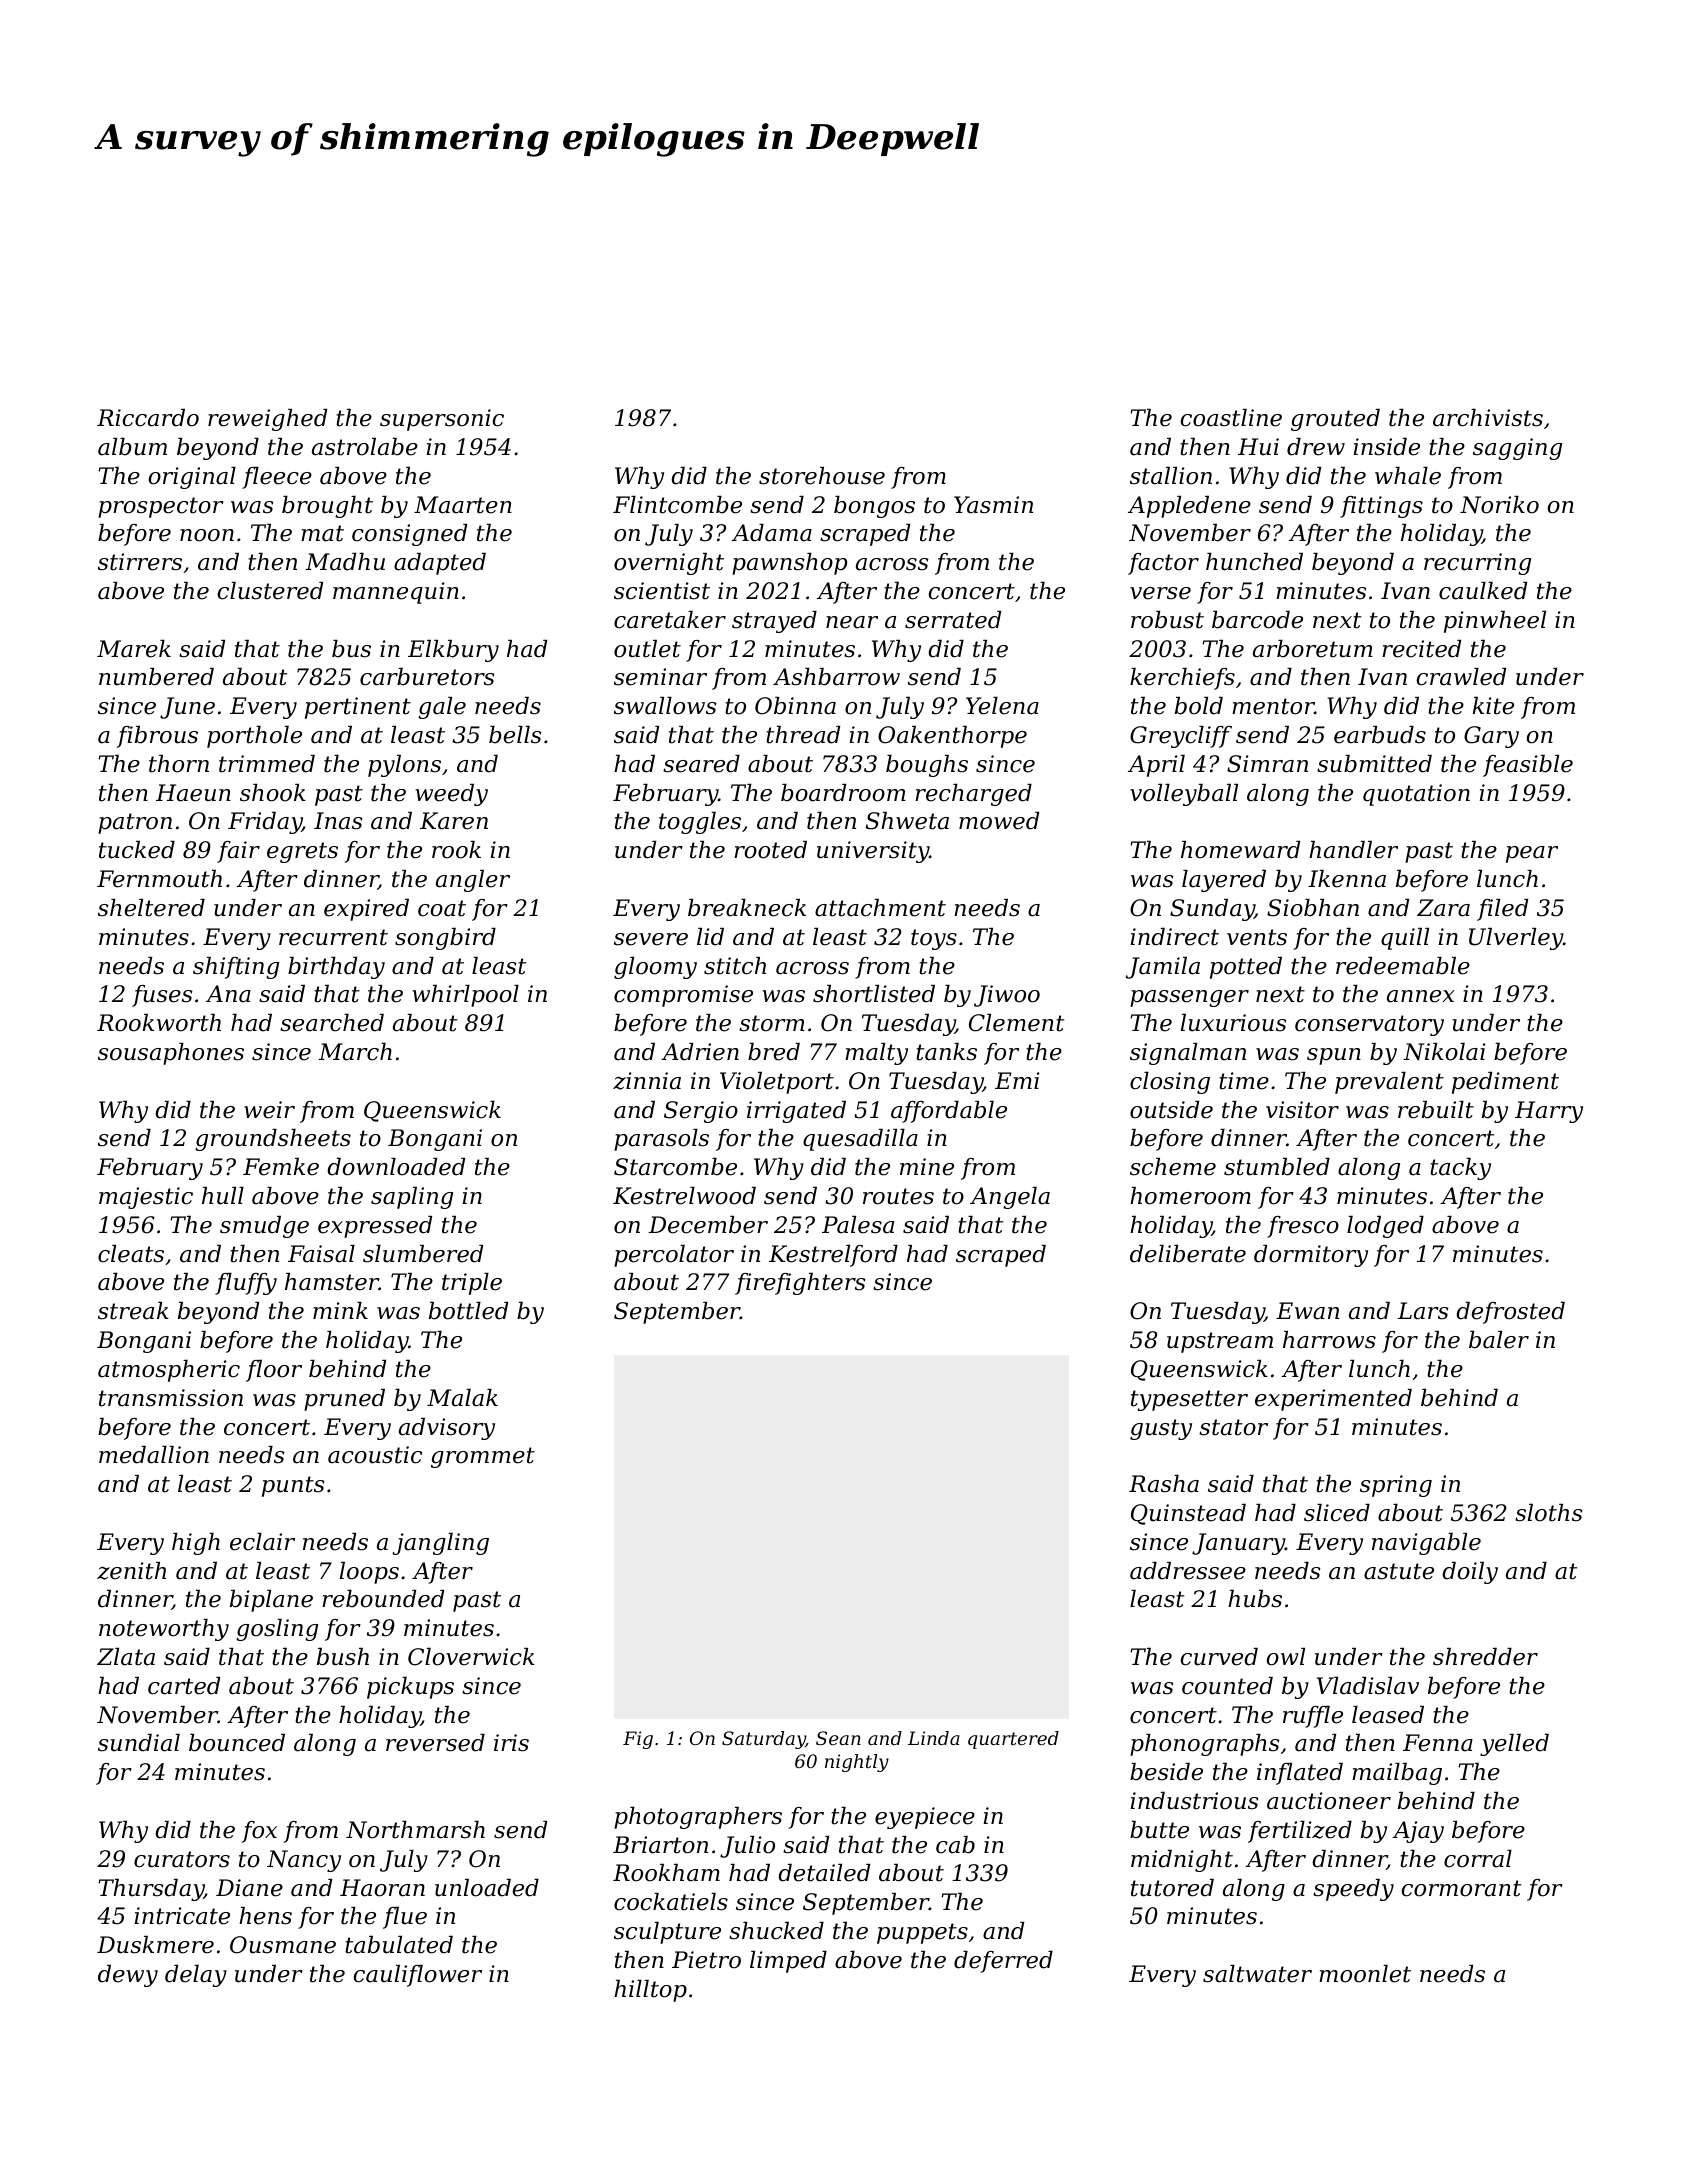 Image resolution: width=1683 pixels, height=2178 pixels. I want to click on dewy, so click(128, 1976).
